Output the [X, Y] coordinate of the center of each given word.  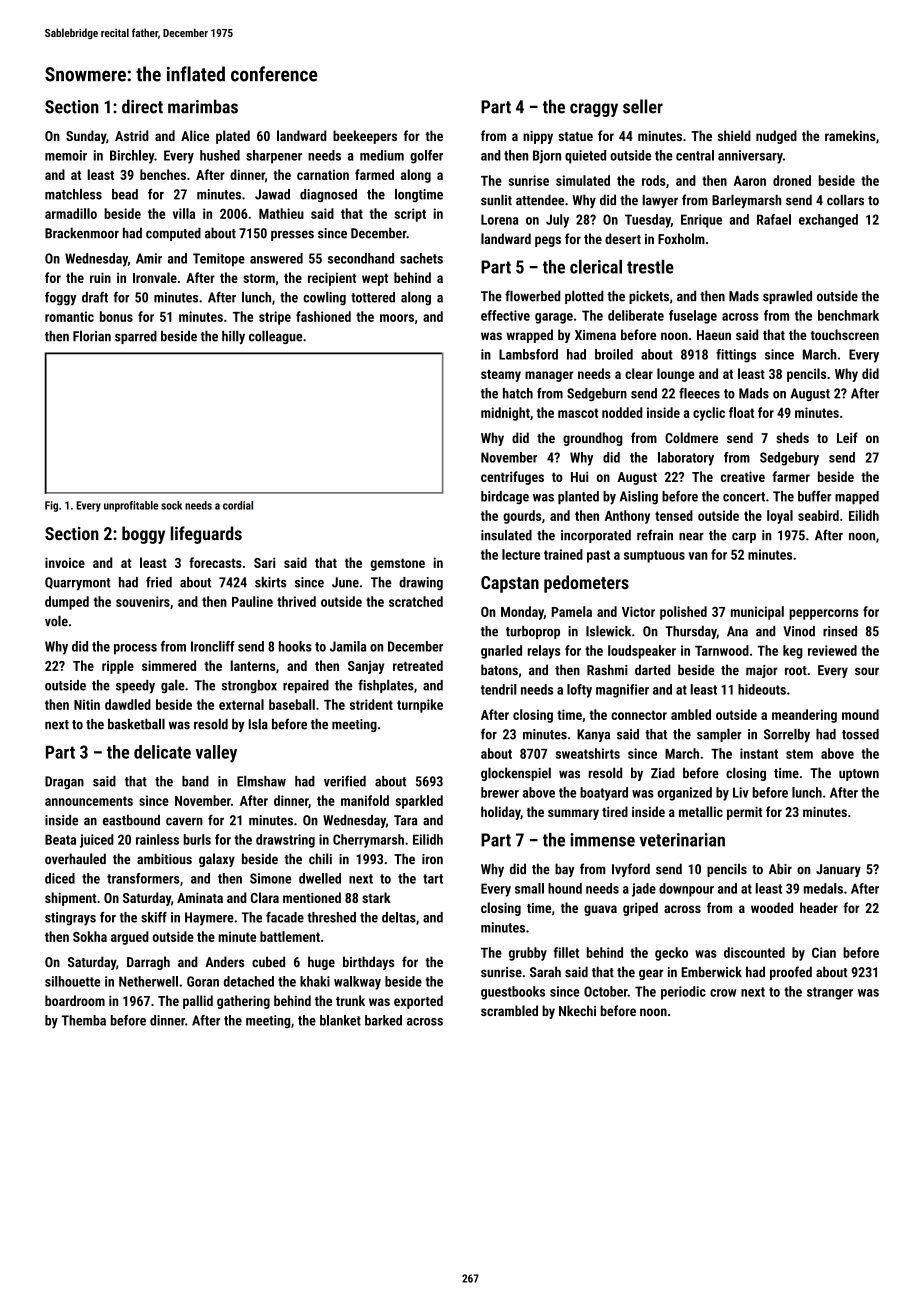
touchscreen [845, 334]
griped [640, 909]
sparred [136, 337]
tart [433, 879]
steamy [501, 375]
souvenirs [143, 601]
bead [125, 194]
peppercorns [823, 614]
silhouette [73, 981]
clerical [596, 266]
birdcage [505, 498]
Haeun [714, 335]
